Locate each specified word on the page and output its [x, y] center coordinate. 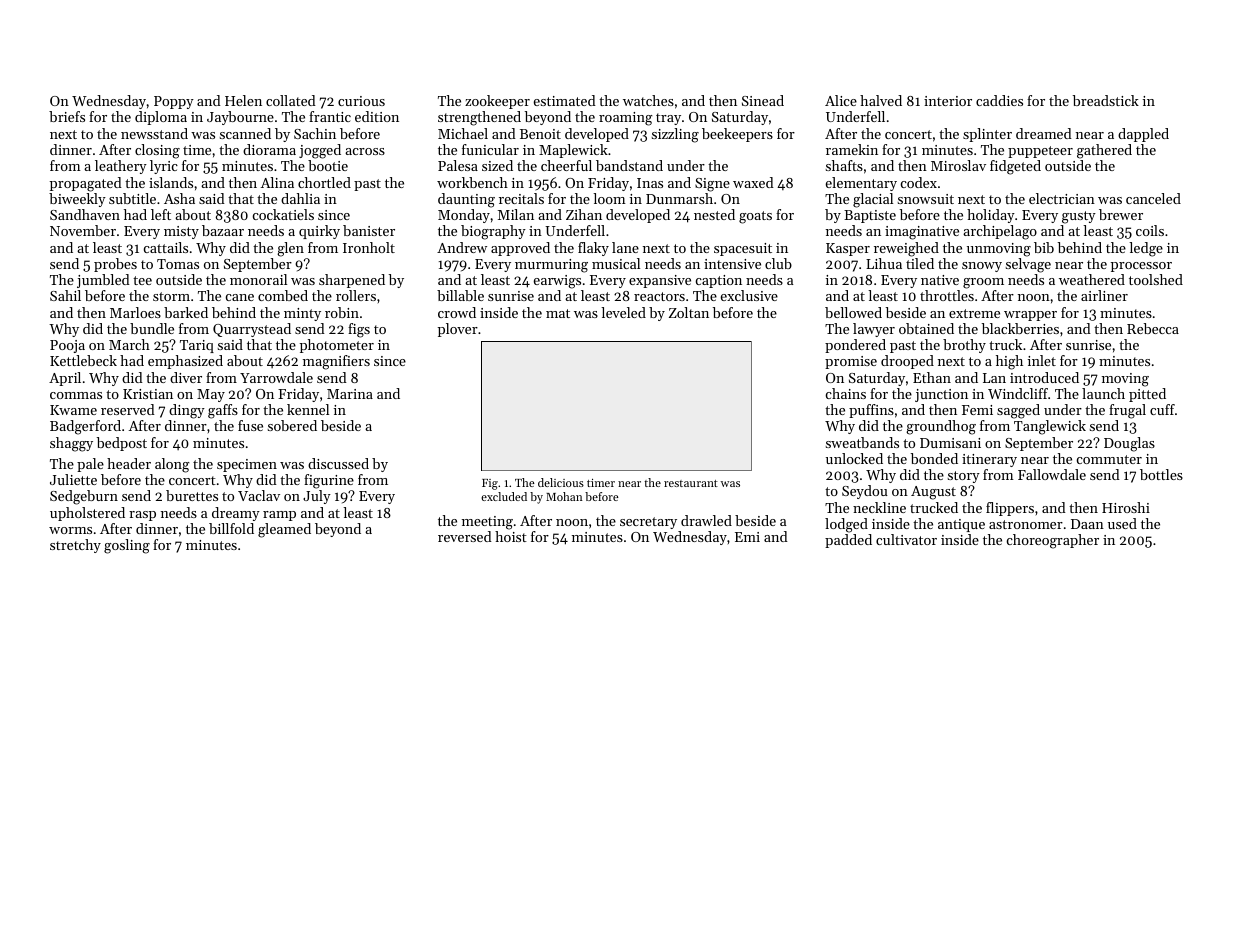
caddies [999, 100]
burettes [192, 495]
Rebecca [1153, 328]
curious [361, 101]
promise [851, 362]
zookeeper [497, 102]
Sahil [65, 295]
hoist [511, 536]
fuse [250, 425]
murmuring [551, 266]
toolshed [1156, 279]
